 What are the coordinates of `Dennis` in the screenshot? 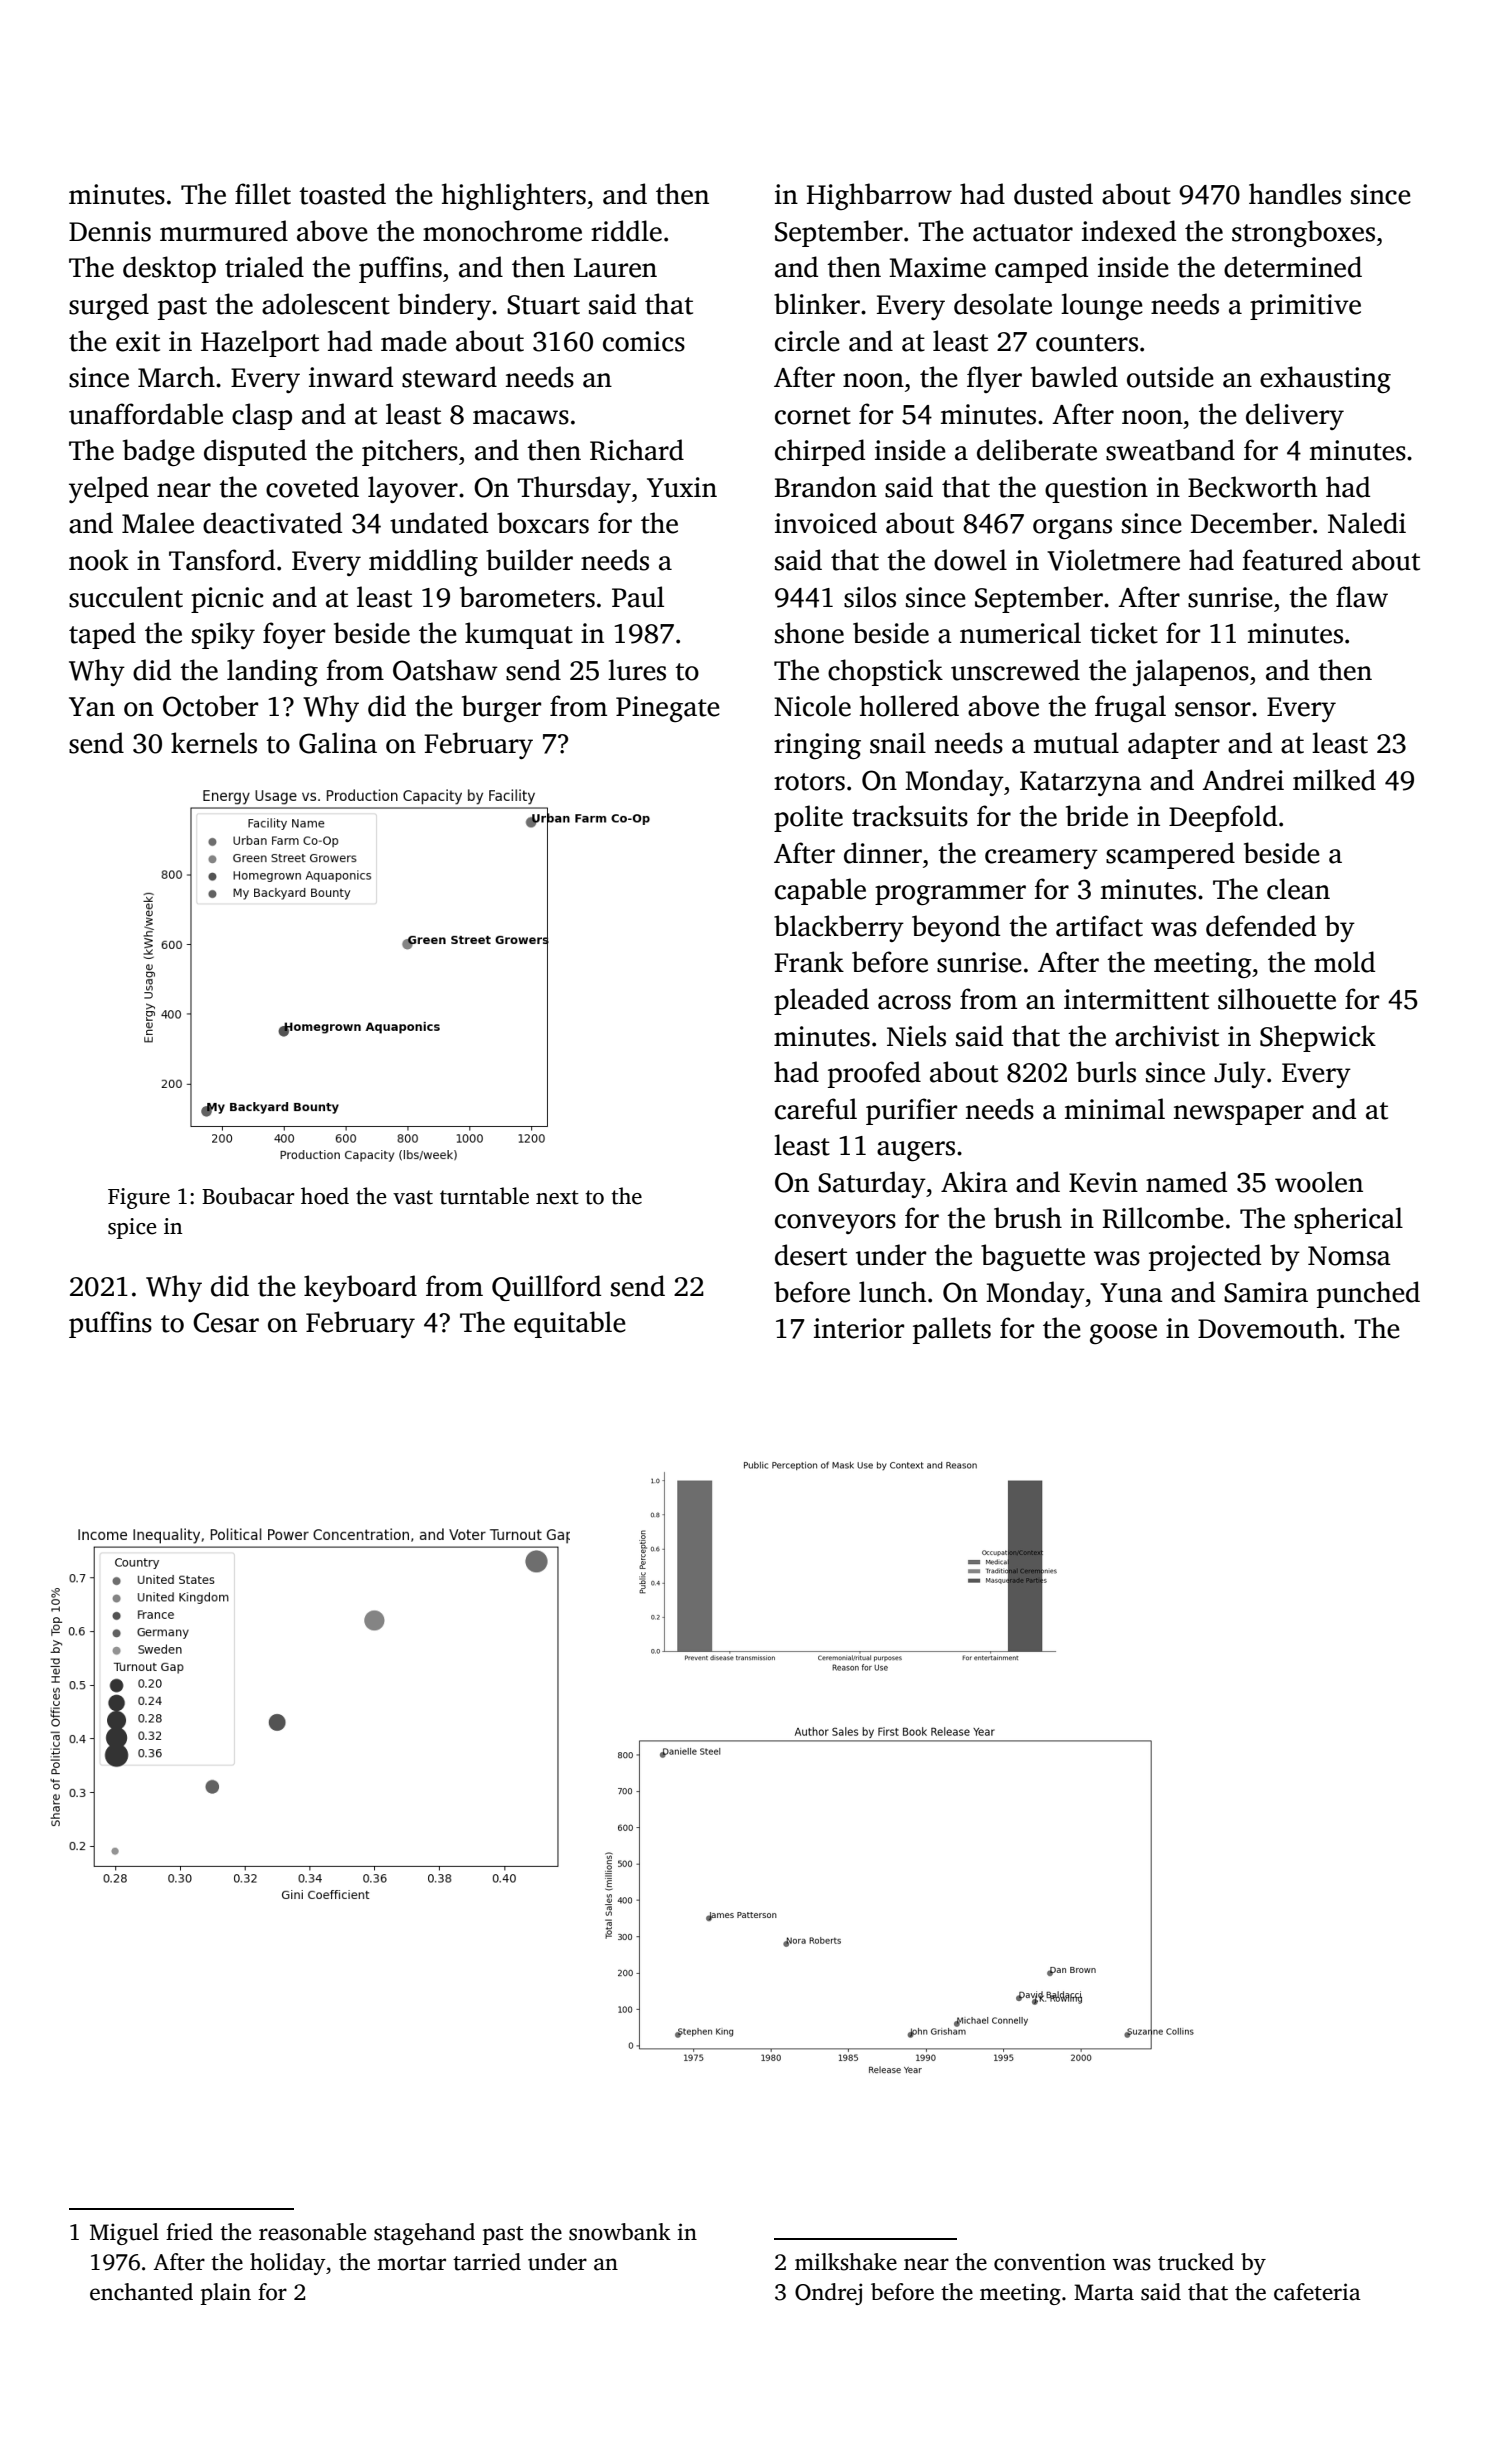 It's located at (110, 231).
